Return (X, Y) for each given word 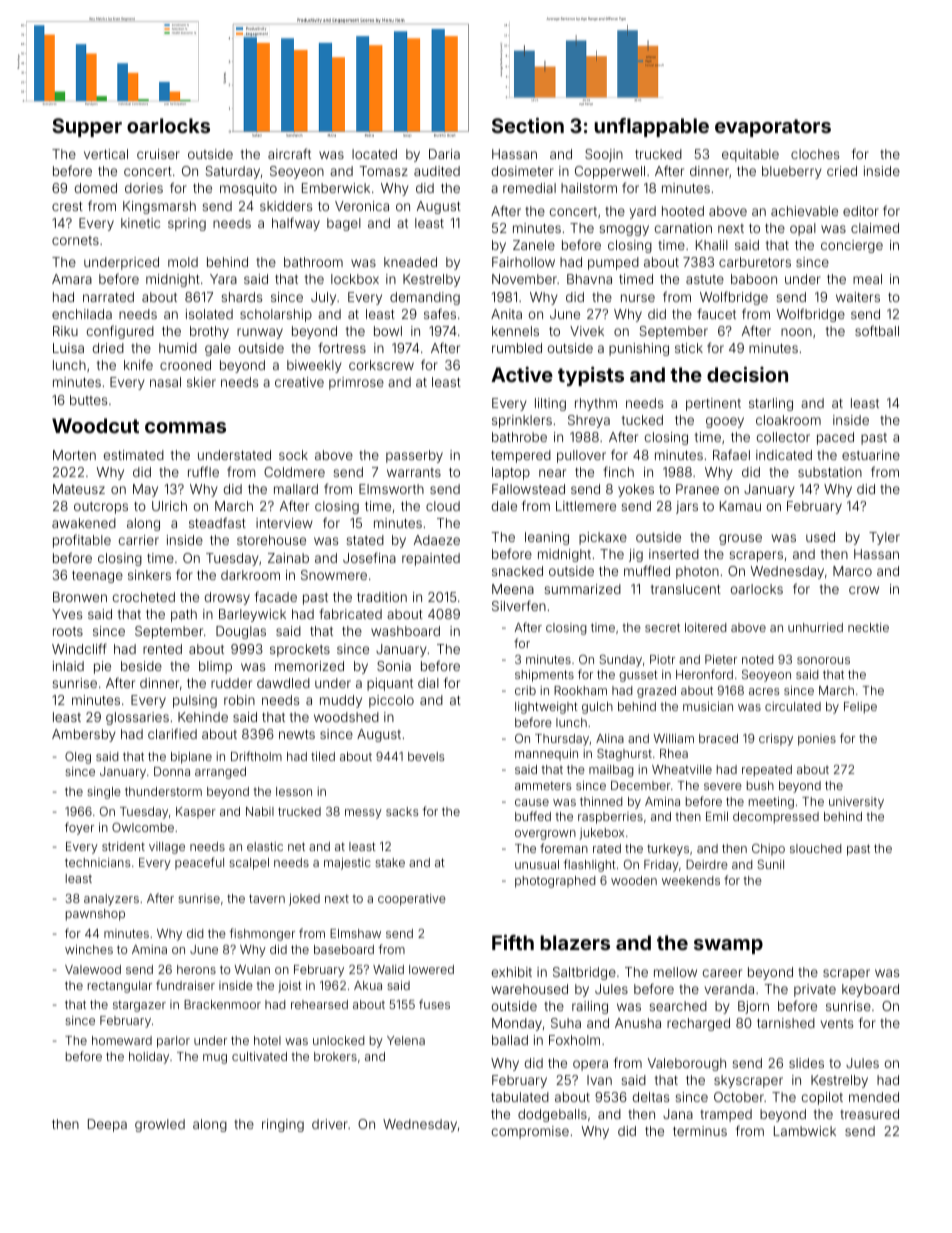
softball (877, 330)
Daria (444, 154)
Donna (172, 771)
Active (522, 374)
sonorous (823, 660)
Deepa (107, 1125)
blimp (215, 667)
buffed (533, 816)
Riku (65, 331)
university (856, 803)
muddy (341, 701)
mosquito (248, 189)
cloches (815, 154)
